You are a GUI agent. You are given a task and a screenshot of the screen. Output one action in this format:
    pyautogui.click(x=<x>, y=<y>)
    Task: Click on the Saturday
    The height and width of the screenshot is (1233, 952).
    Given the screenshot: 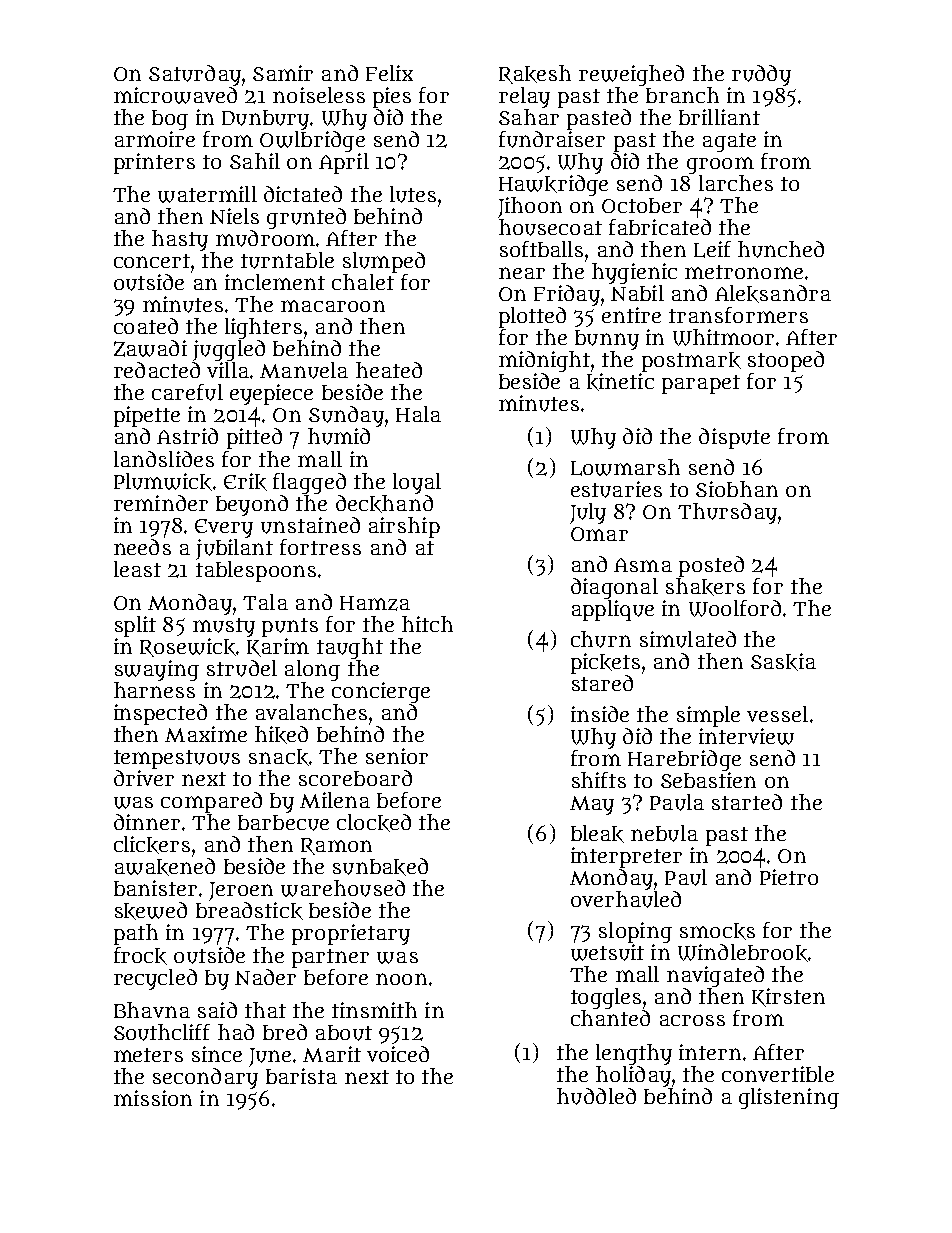 What is the action you would take?
    pyautogui.click(x=195, y=75)
